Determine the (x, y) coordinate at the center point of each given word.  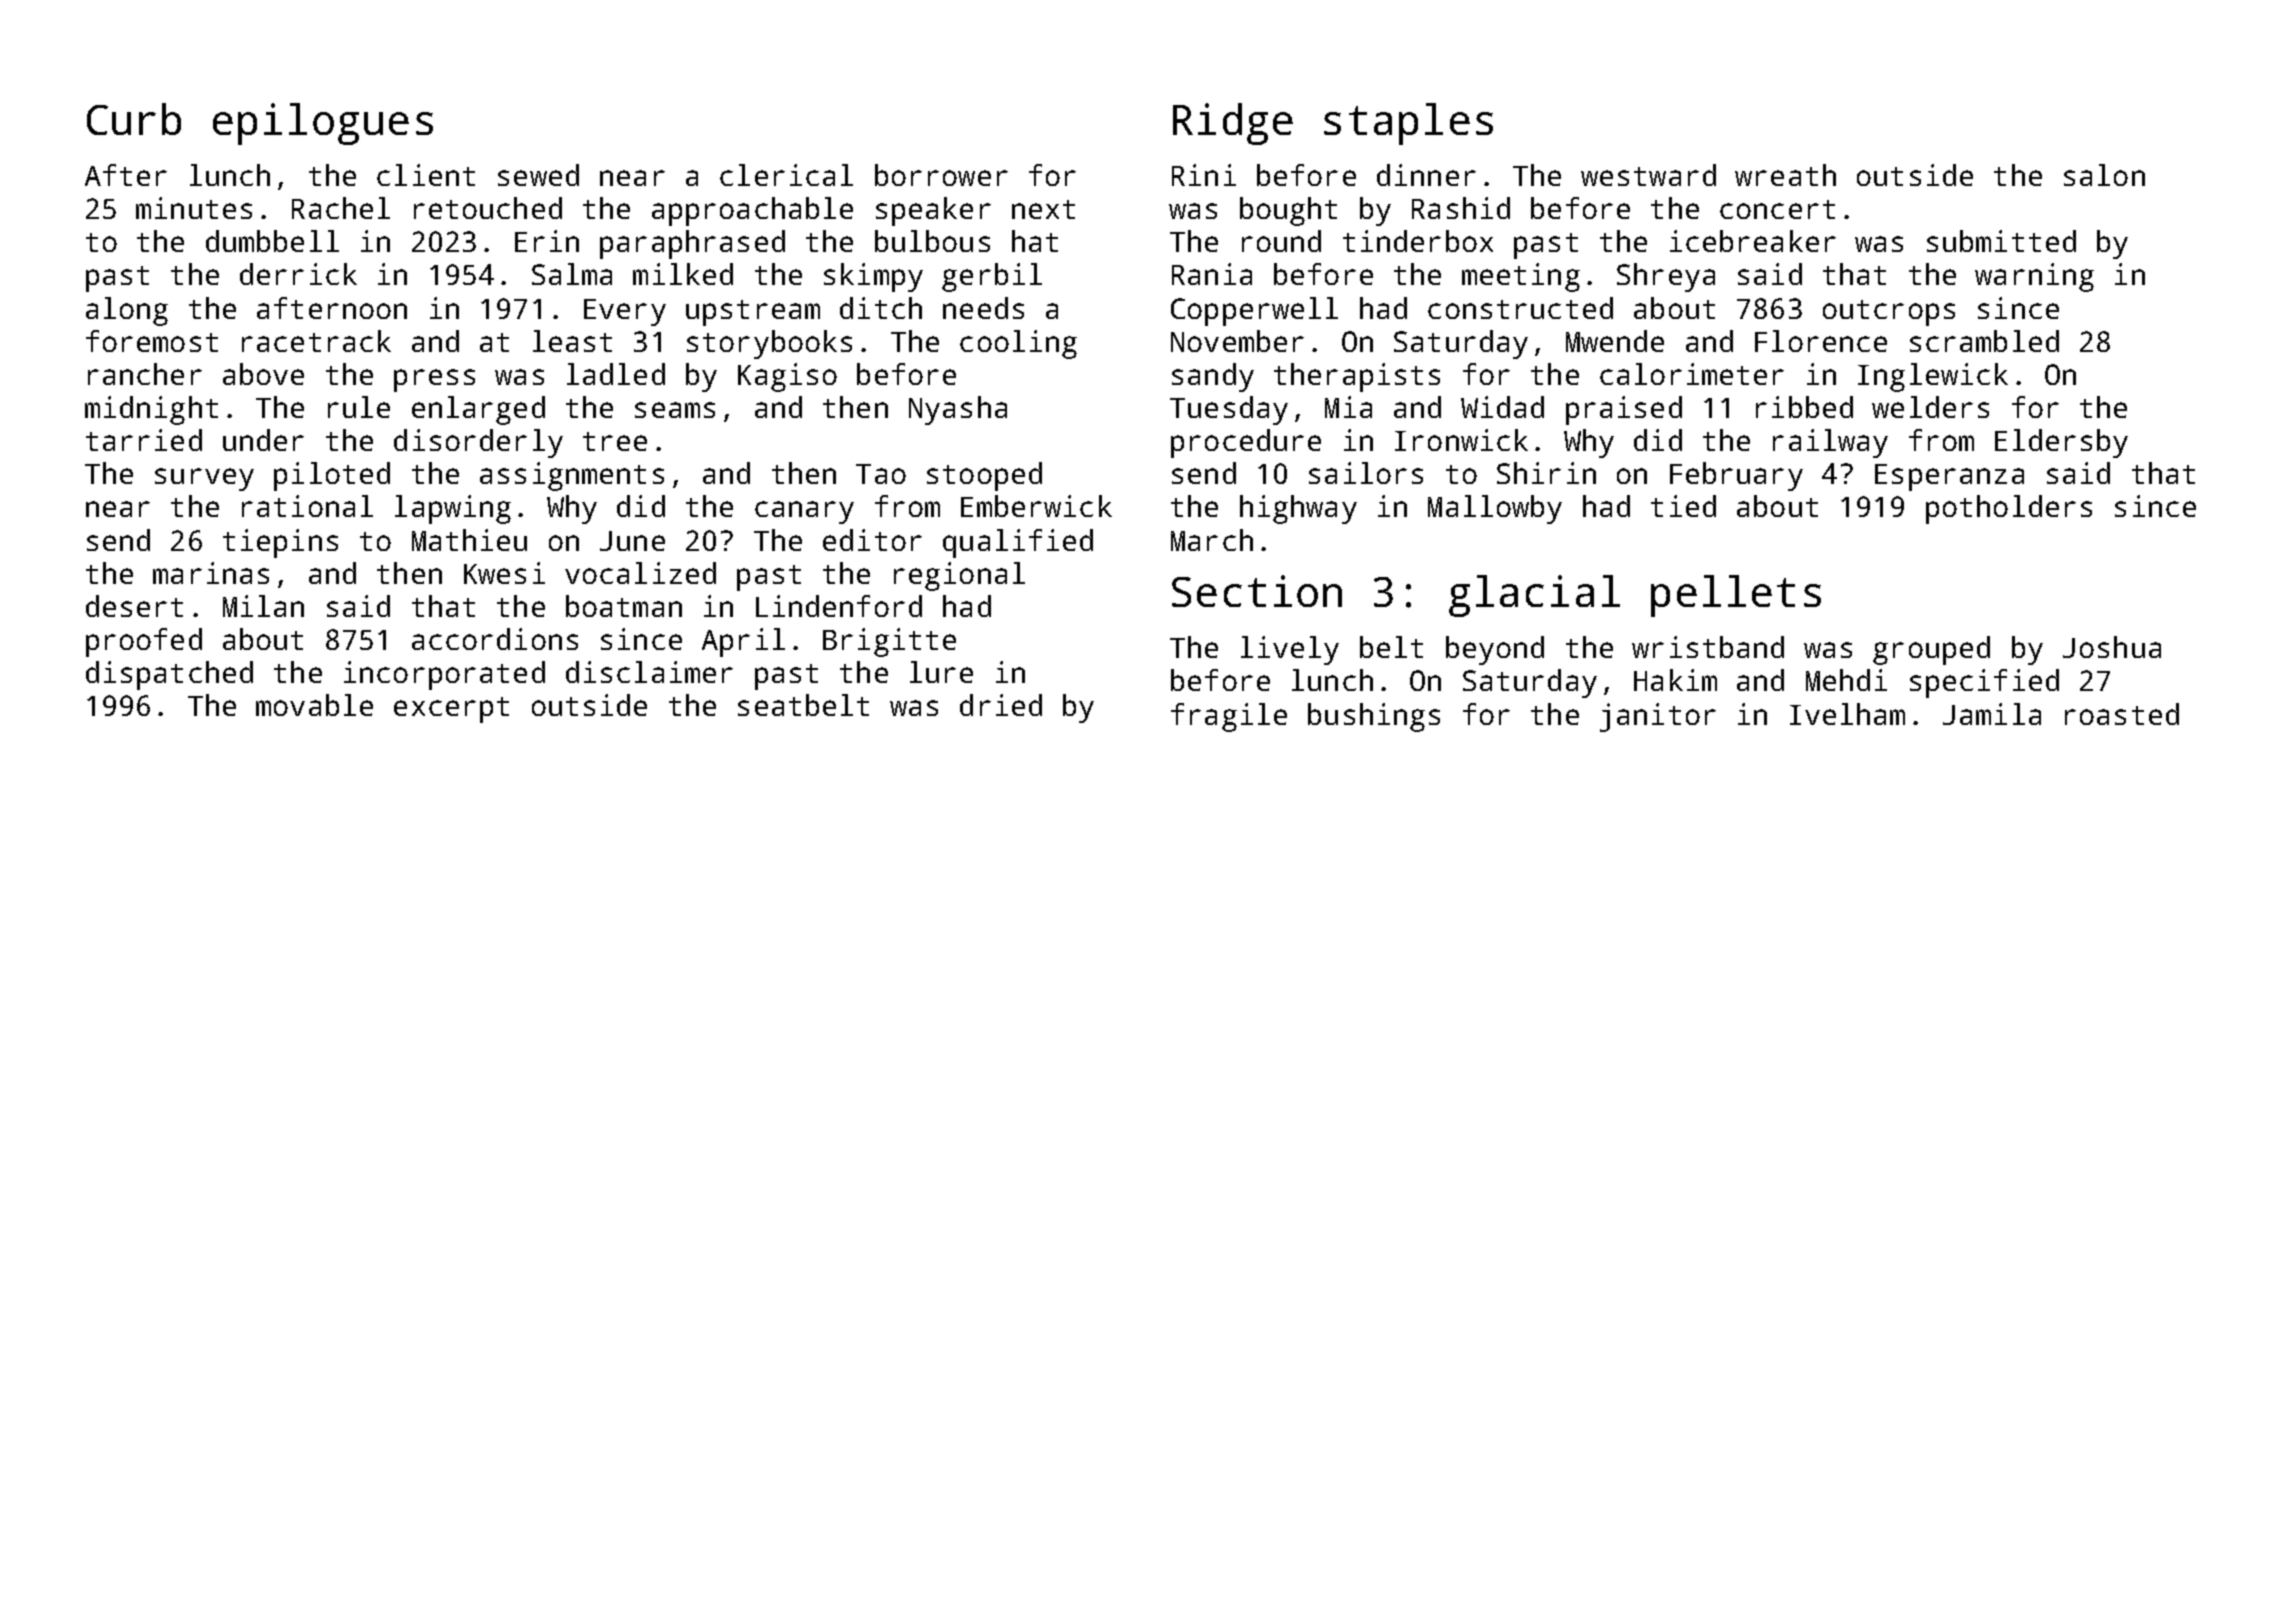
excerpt (451, 710)
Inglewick (1933, 377)
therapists (1357, 377)
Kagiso (787, 377)
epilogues (323, 124)
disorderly (478, 443)
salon (2104, 175)
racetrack (316, 341)
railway (1830, 443)
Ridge (1233, 124)
